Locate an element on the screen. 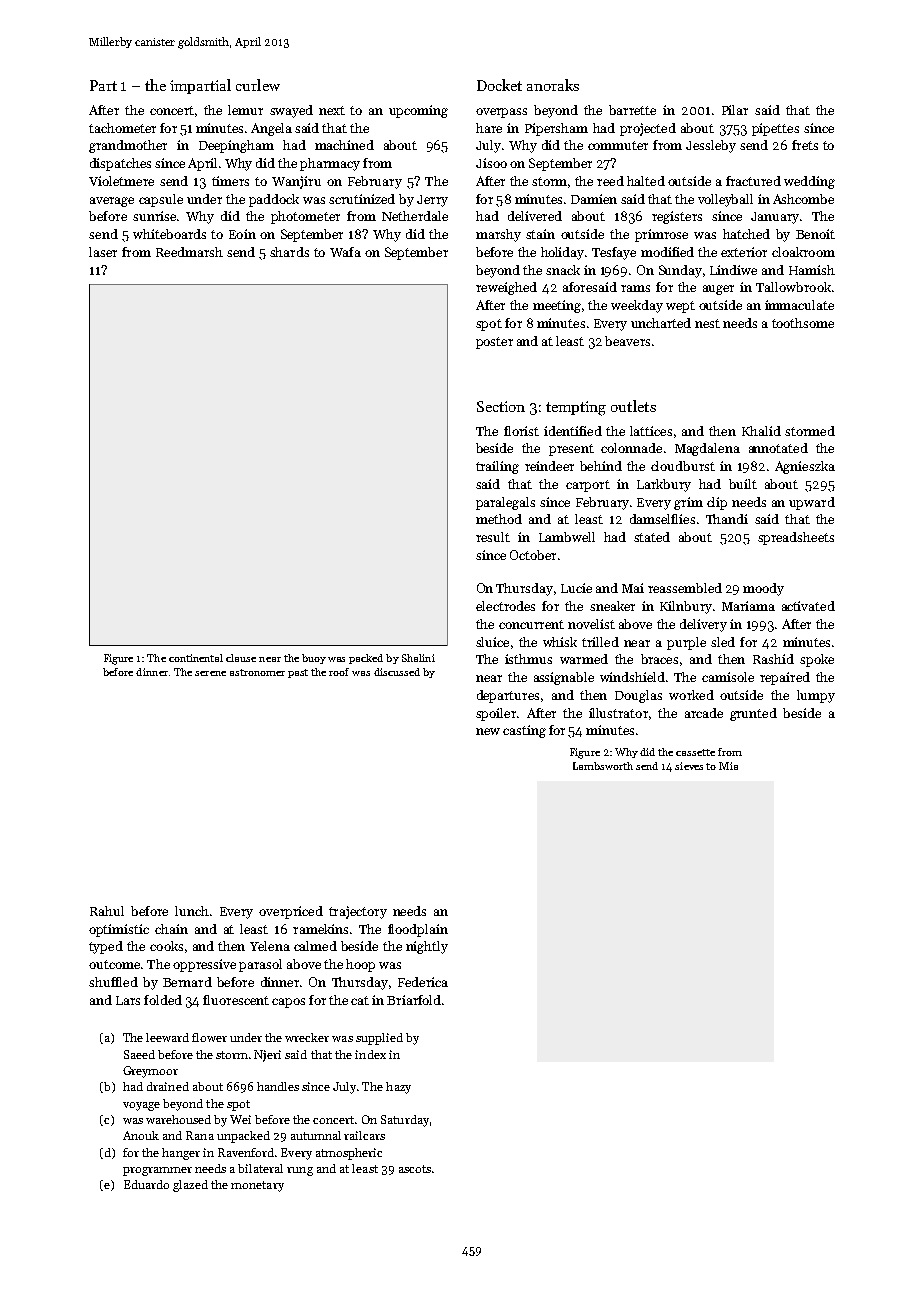 The width and height of the screenshot is (924, 1314). grunted is located at coordinates (753, 714).
